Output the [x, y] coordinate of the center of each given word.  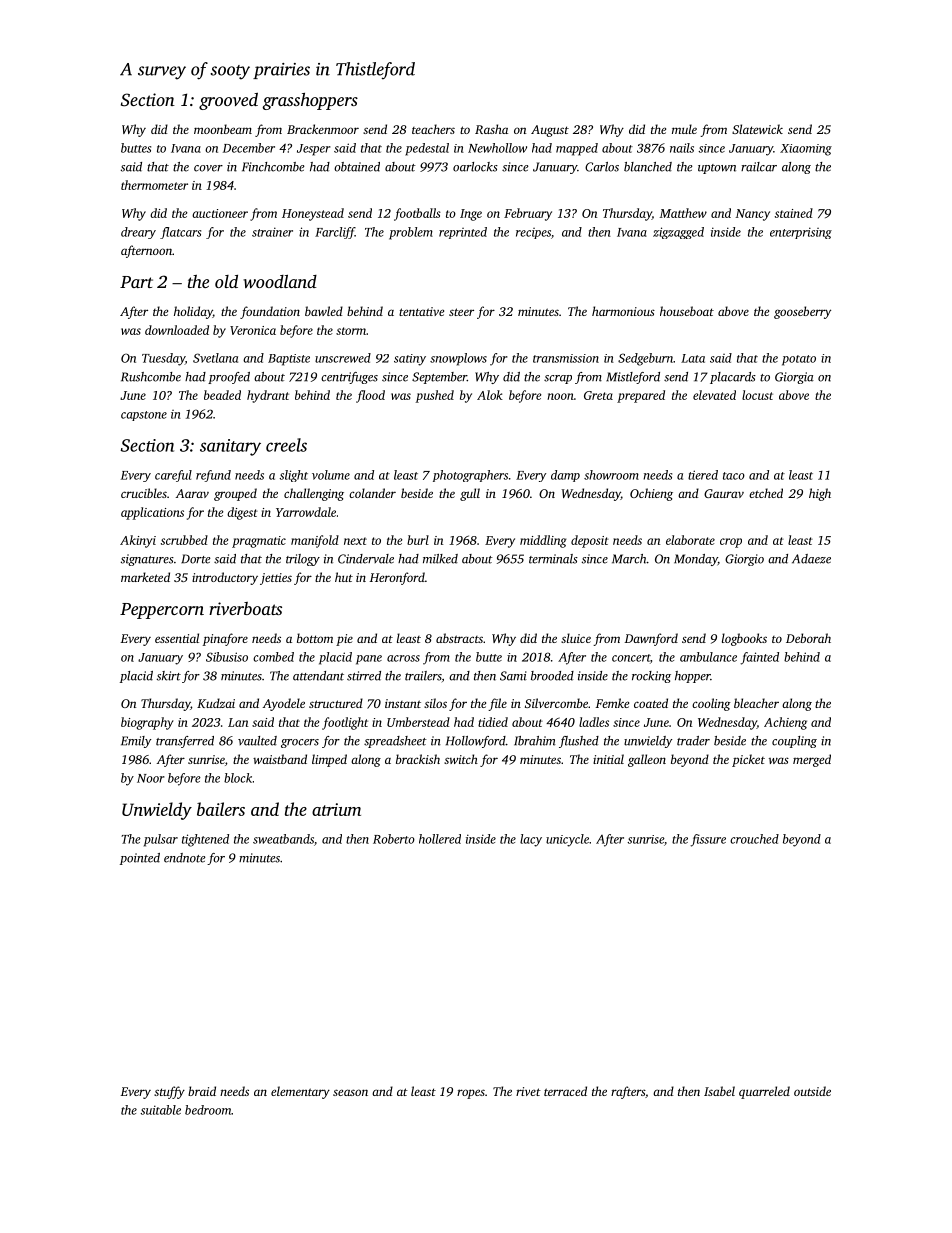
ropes [471, 1094]
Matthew [683, 213]
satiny [410, 360]
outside [812, 1091]
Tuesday [163, 359]
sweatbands [283, 839]
